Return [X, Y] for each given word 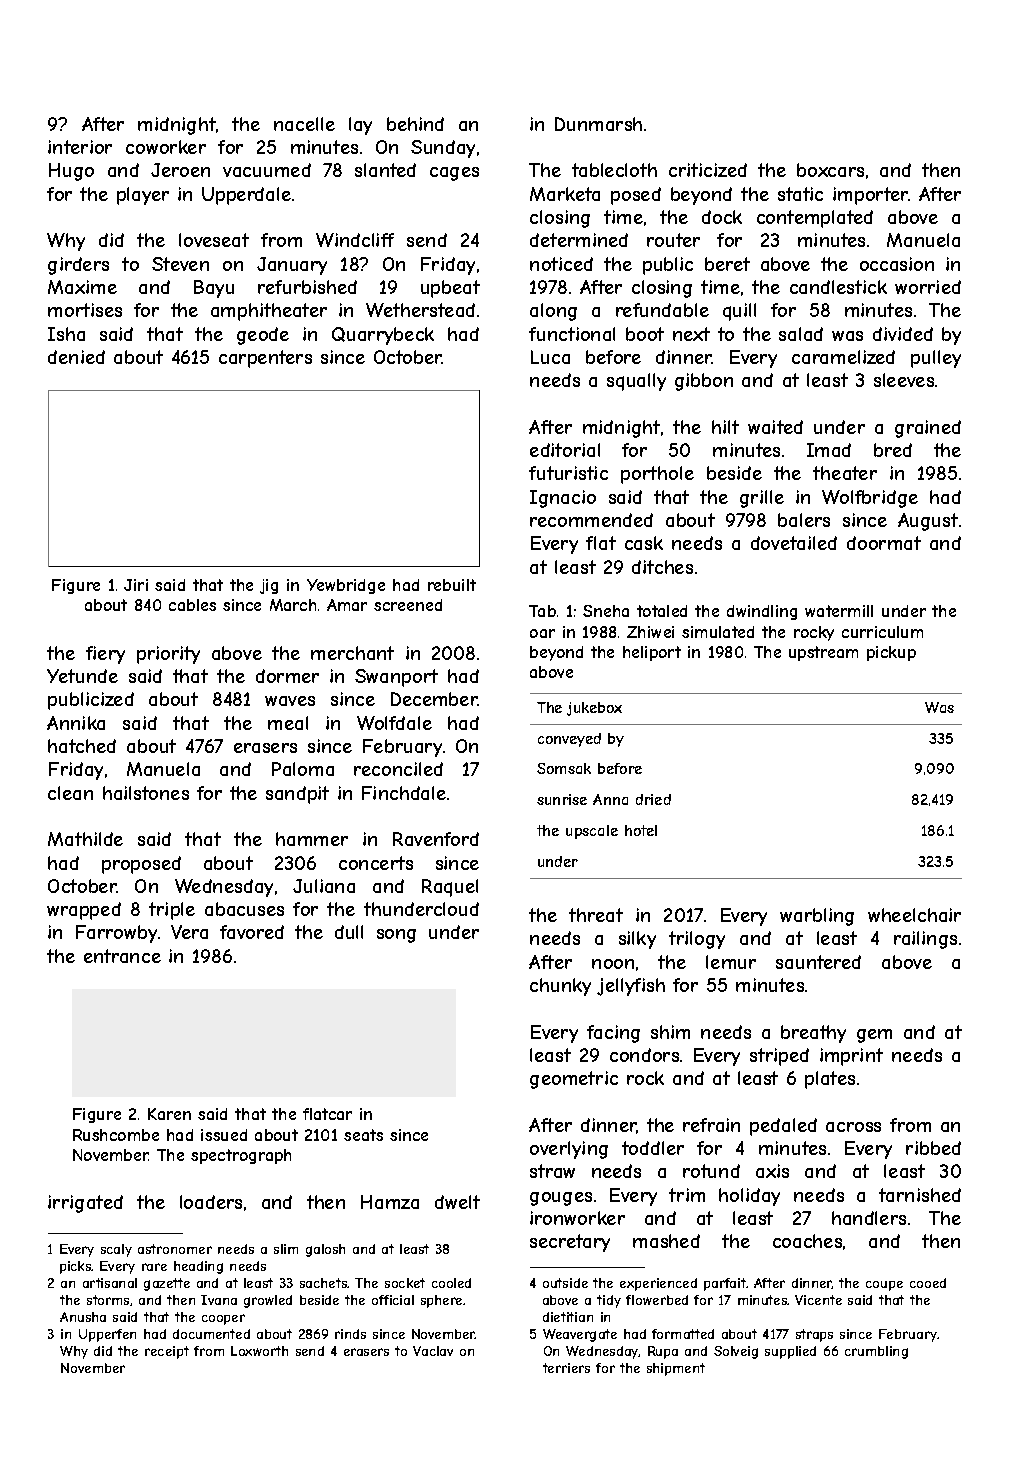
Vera [189, 932]
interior [80, 147]
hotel [641, 830]
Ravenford [436, 839]
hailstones [146, 793]
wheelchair [914, 915]
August [928, 522]
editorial [565, 450]
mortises [85, 310]
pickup [891, 653]
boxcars [830, 170]
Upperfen [107, 1335]
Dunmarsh [598, 124]
